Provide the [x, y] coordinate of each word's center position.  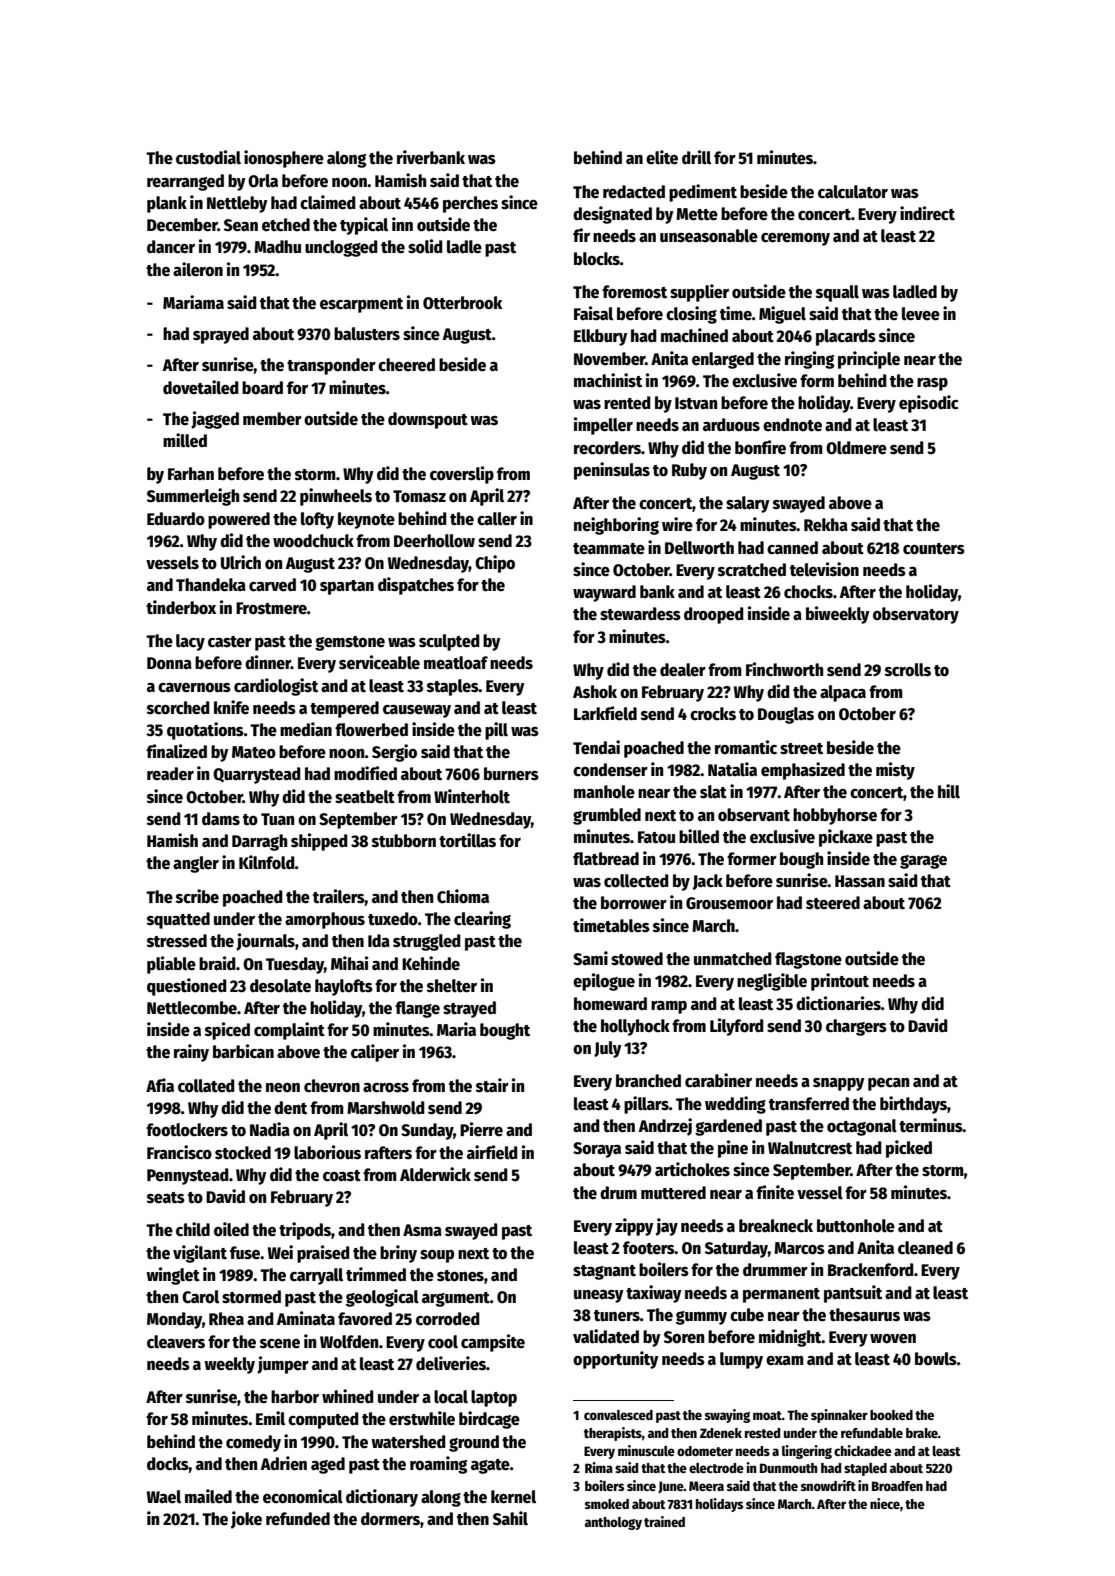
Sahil [510, 1518]
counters [934, 549]
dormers [390, 1519]
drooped [714, 615]
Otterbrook [462, 303]
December [182, 225]
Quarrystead [257, 775]
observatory [916, 615]
